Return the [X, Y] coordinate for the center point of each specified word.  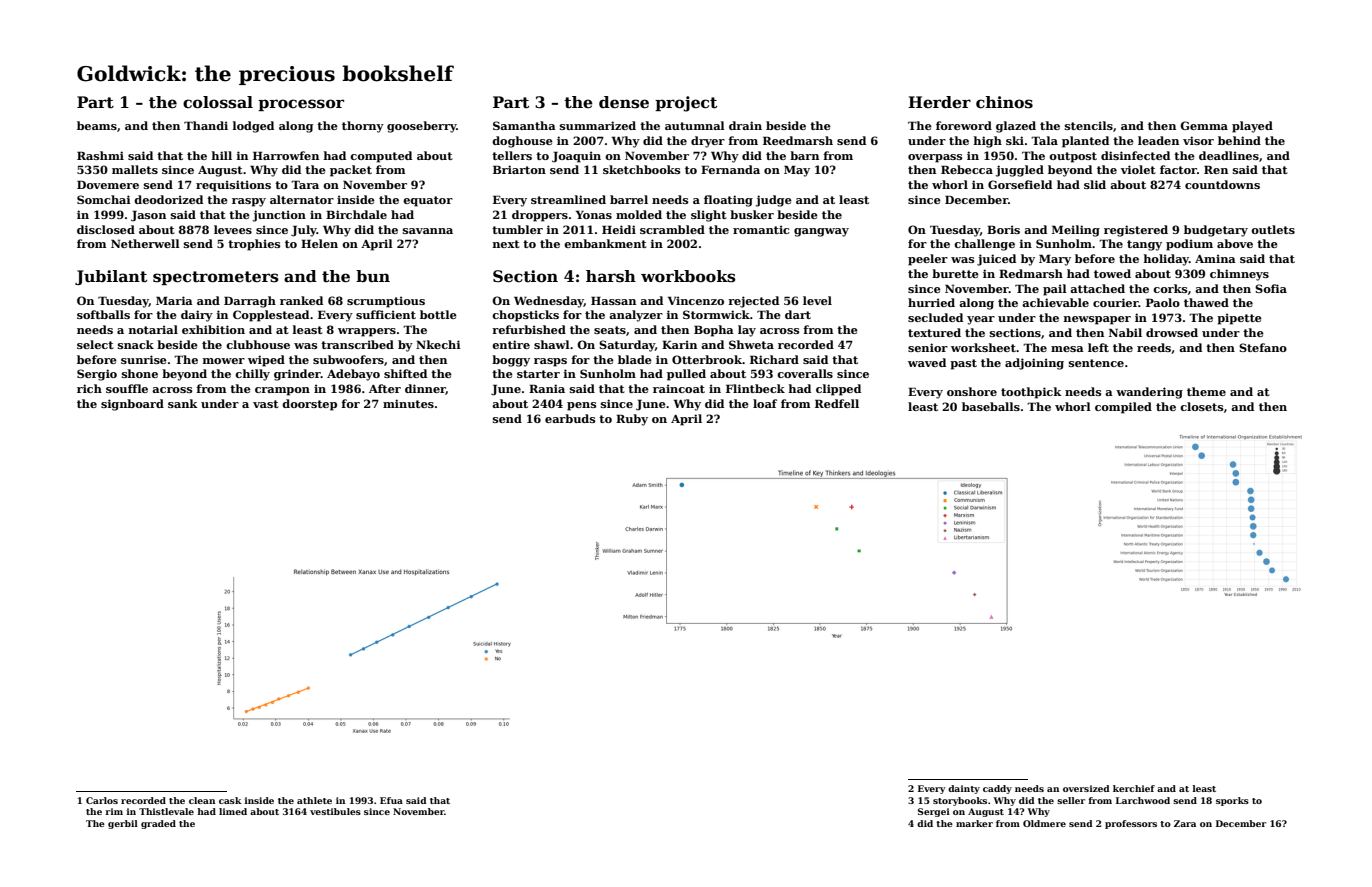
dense [624, 102]
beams [97, 125]
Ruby [632, 420]
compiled [1123, 408]
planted [1085, 142]
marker [974, 823]
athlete [314, 800]
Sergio [97, 375]
